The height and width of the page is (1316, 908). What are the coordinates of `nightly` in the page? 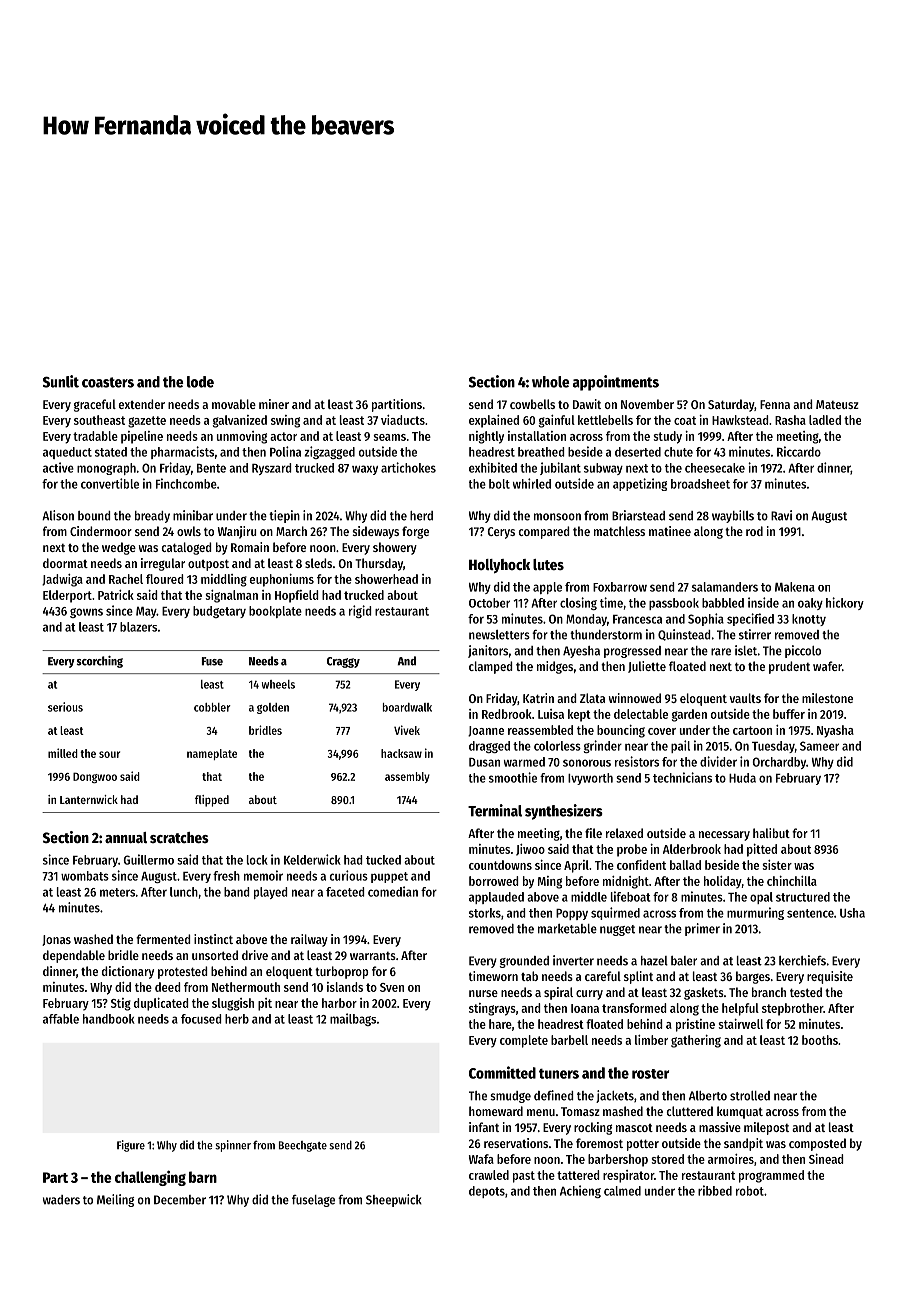 It's located at (486, 437).
